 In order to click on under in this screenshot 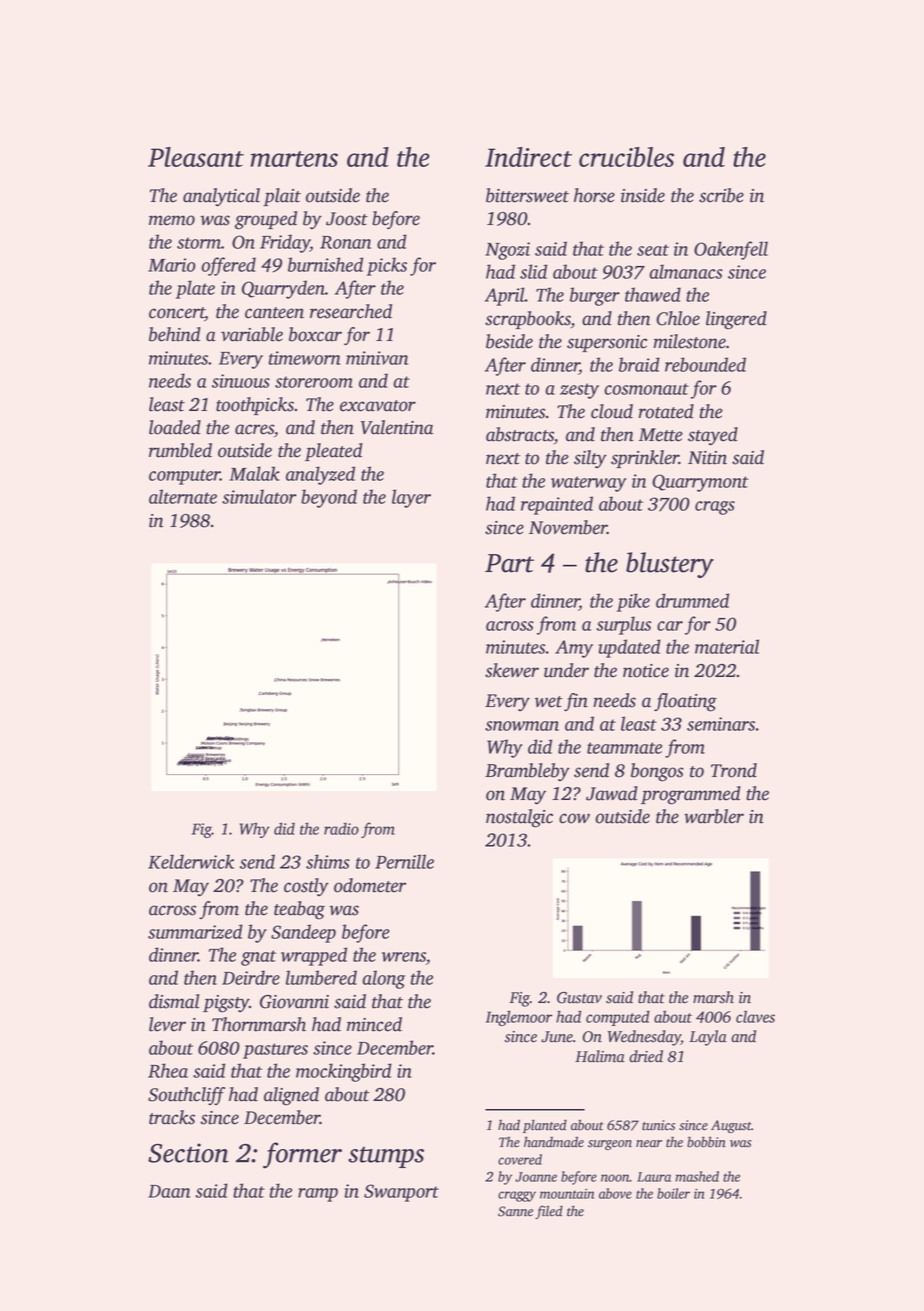, I will do `click(566, 670)`.
